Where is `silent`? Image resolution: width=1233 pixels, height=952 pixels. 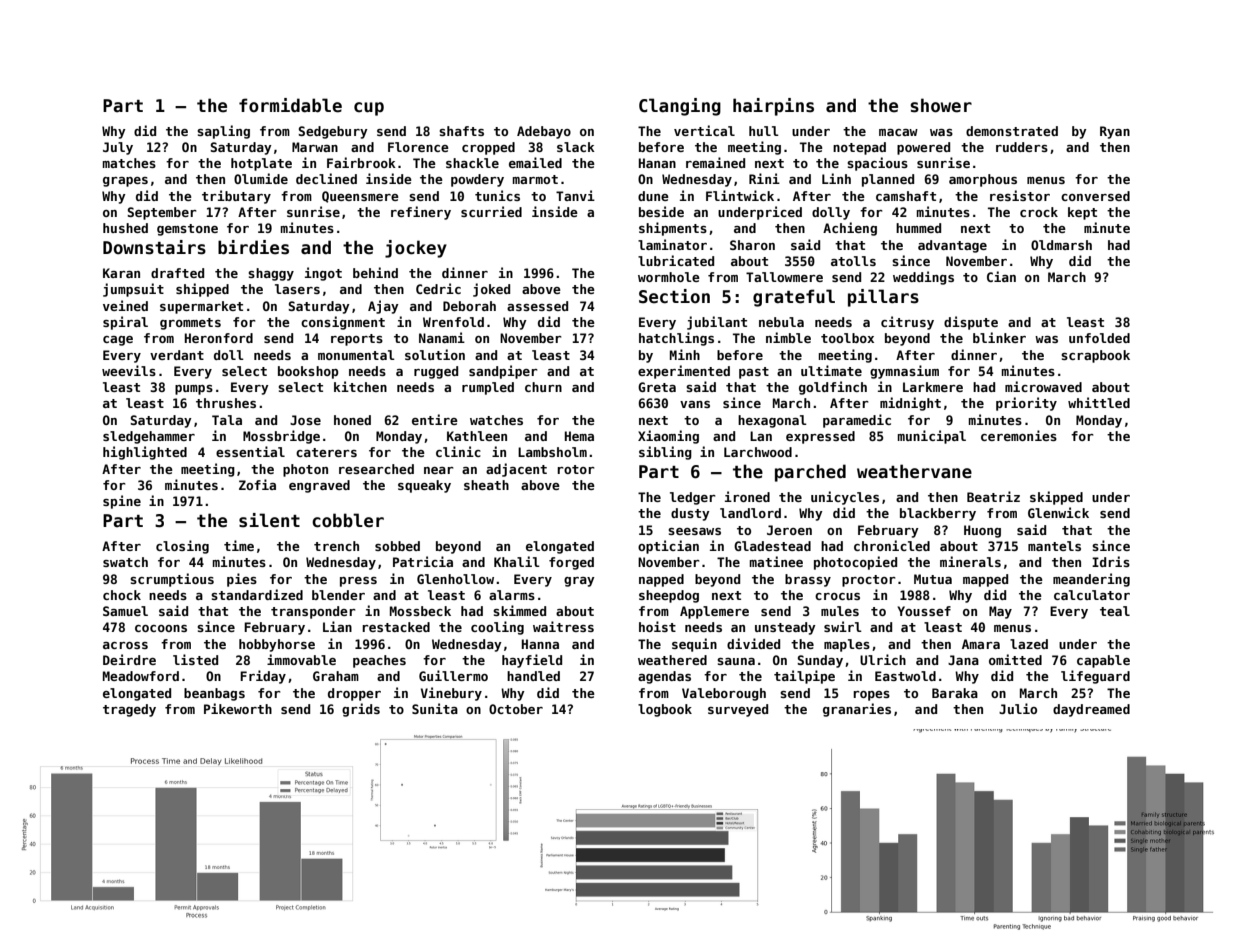
silent is located at coordinates (269, 520).
